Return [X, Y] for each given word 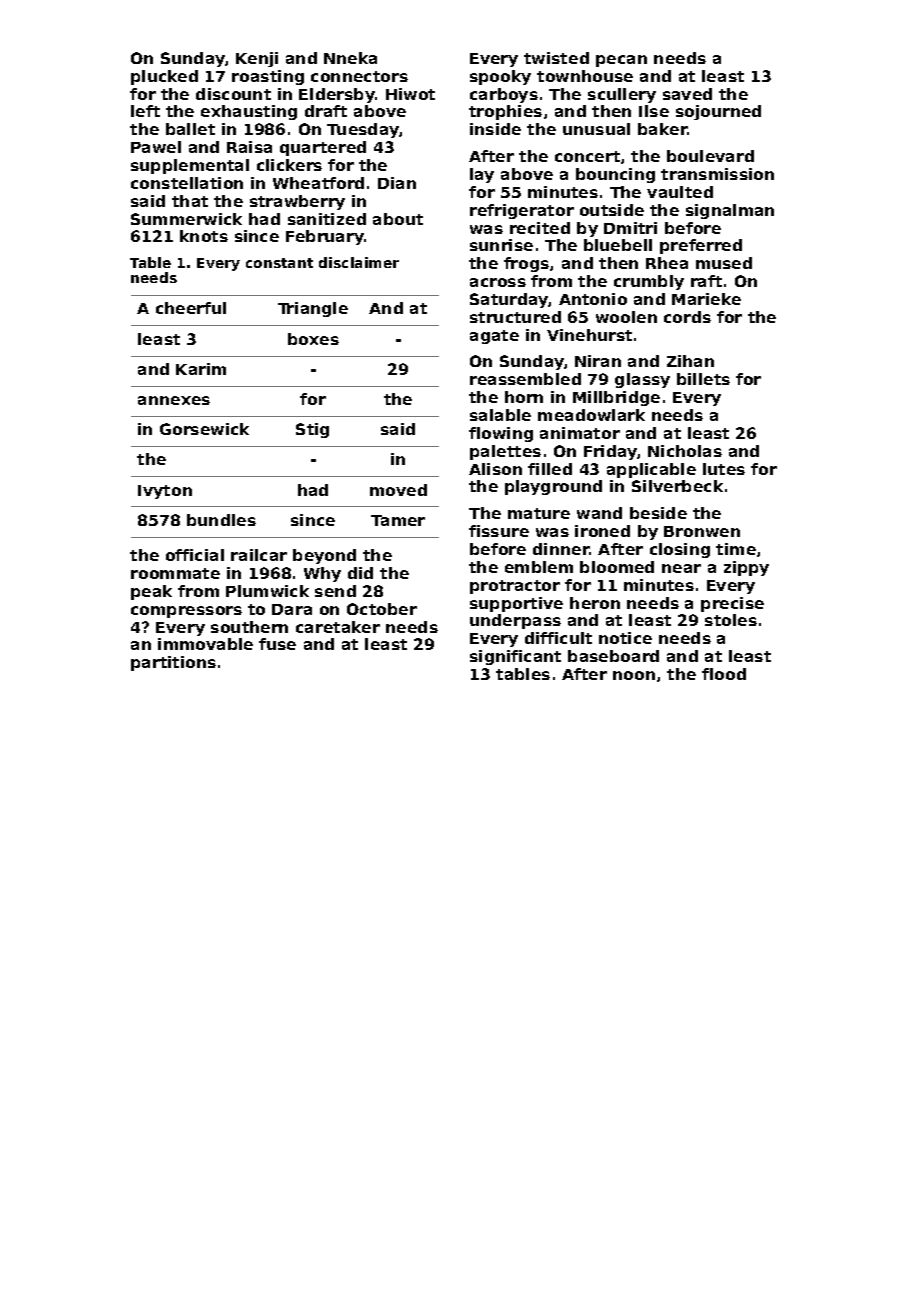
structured [515, 317]
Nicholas [685, 451]
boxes [313, 339]
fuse [277, 644]
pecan [621, 61]
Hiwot [410, 94]
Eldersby [337, 95]
